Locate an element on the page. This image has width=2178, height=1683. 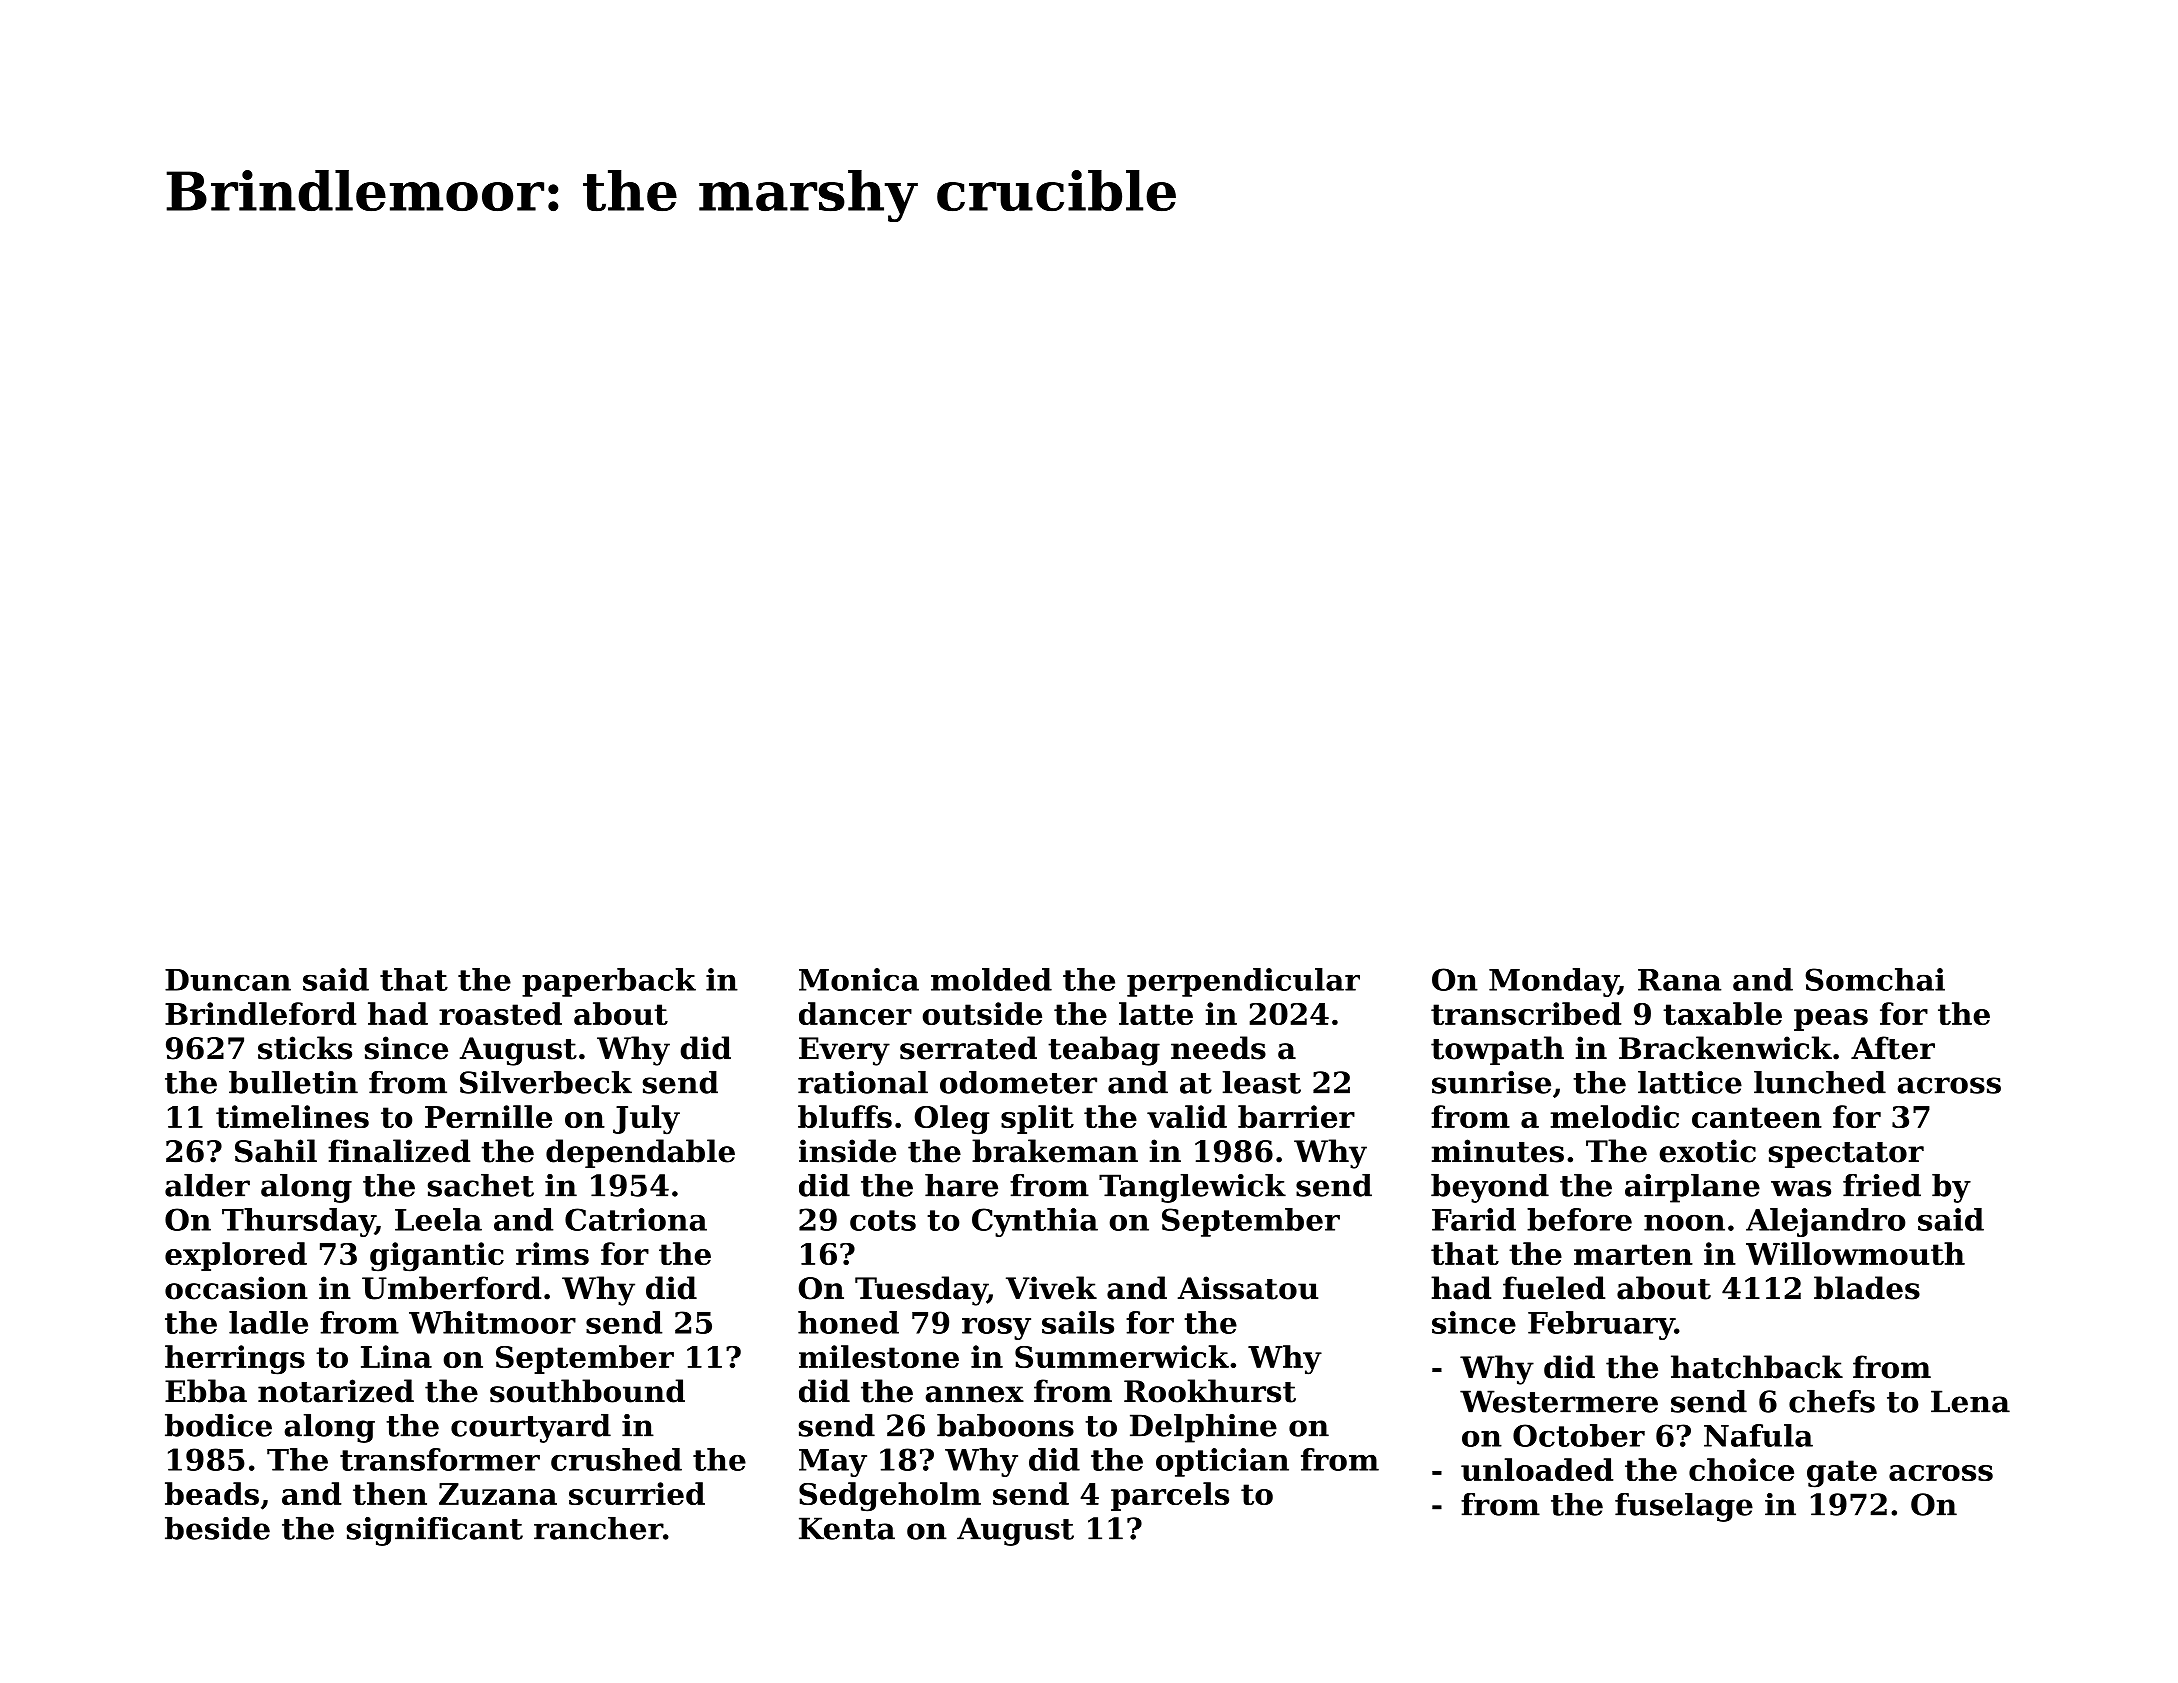
Duncan is located at coordinates (228, 980).
